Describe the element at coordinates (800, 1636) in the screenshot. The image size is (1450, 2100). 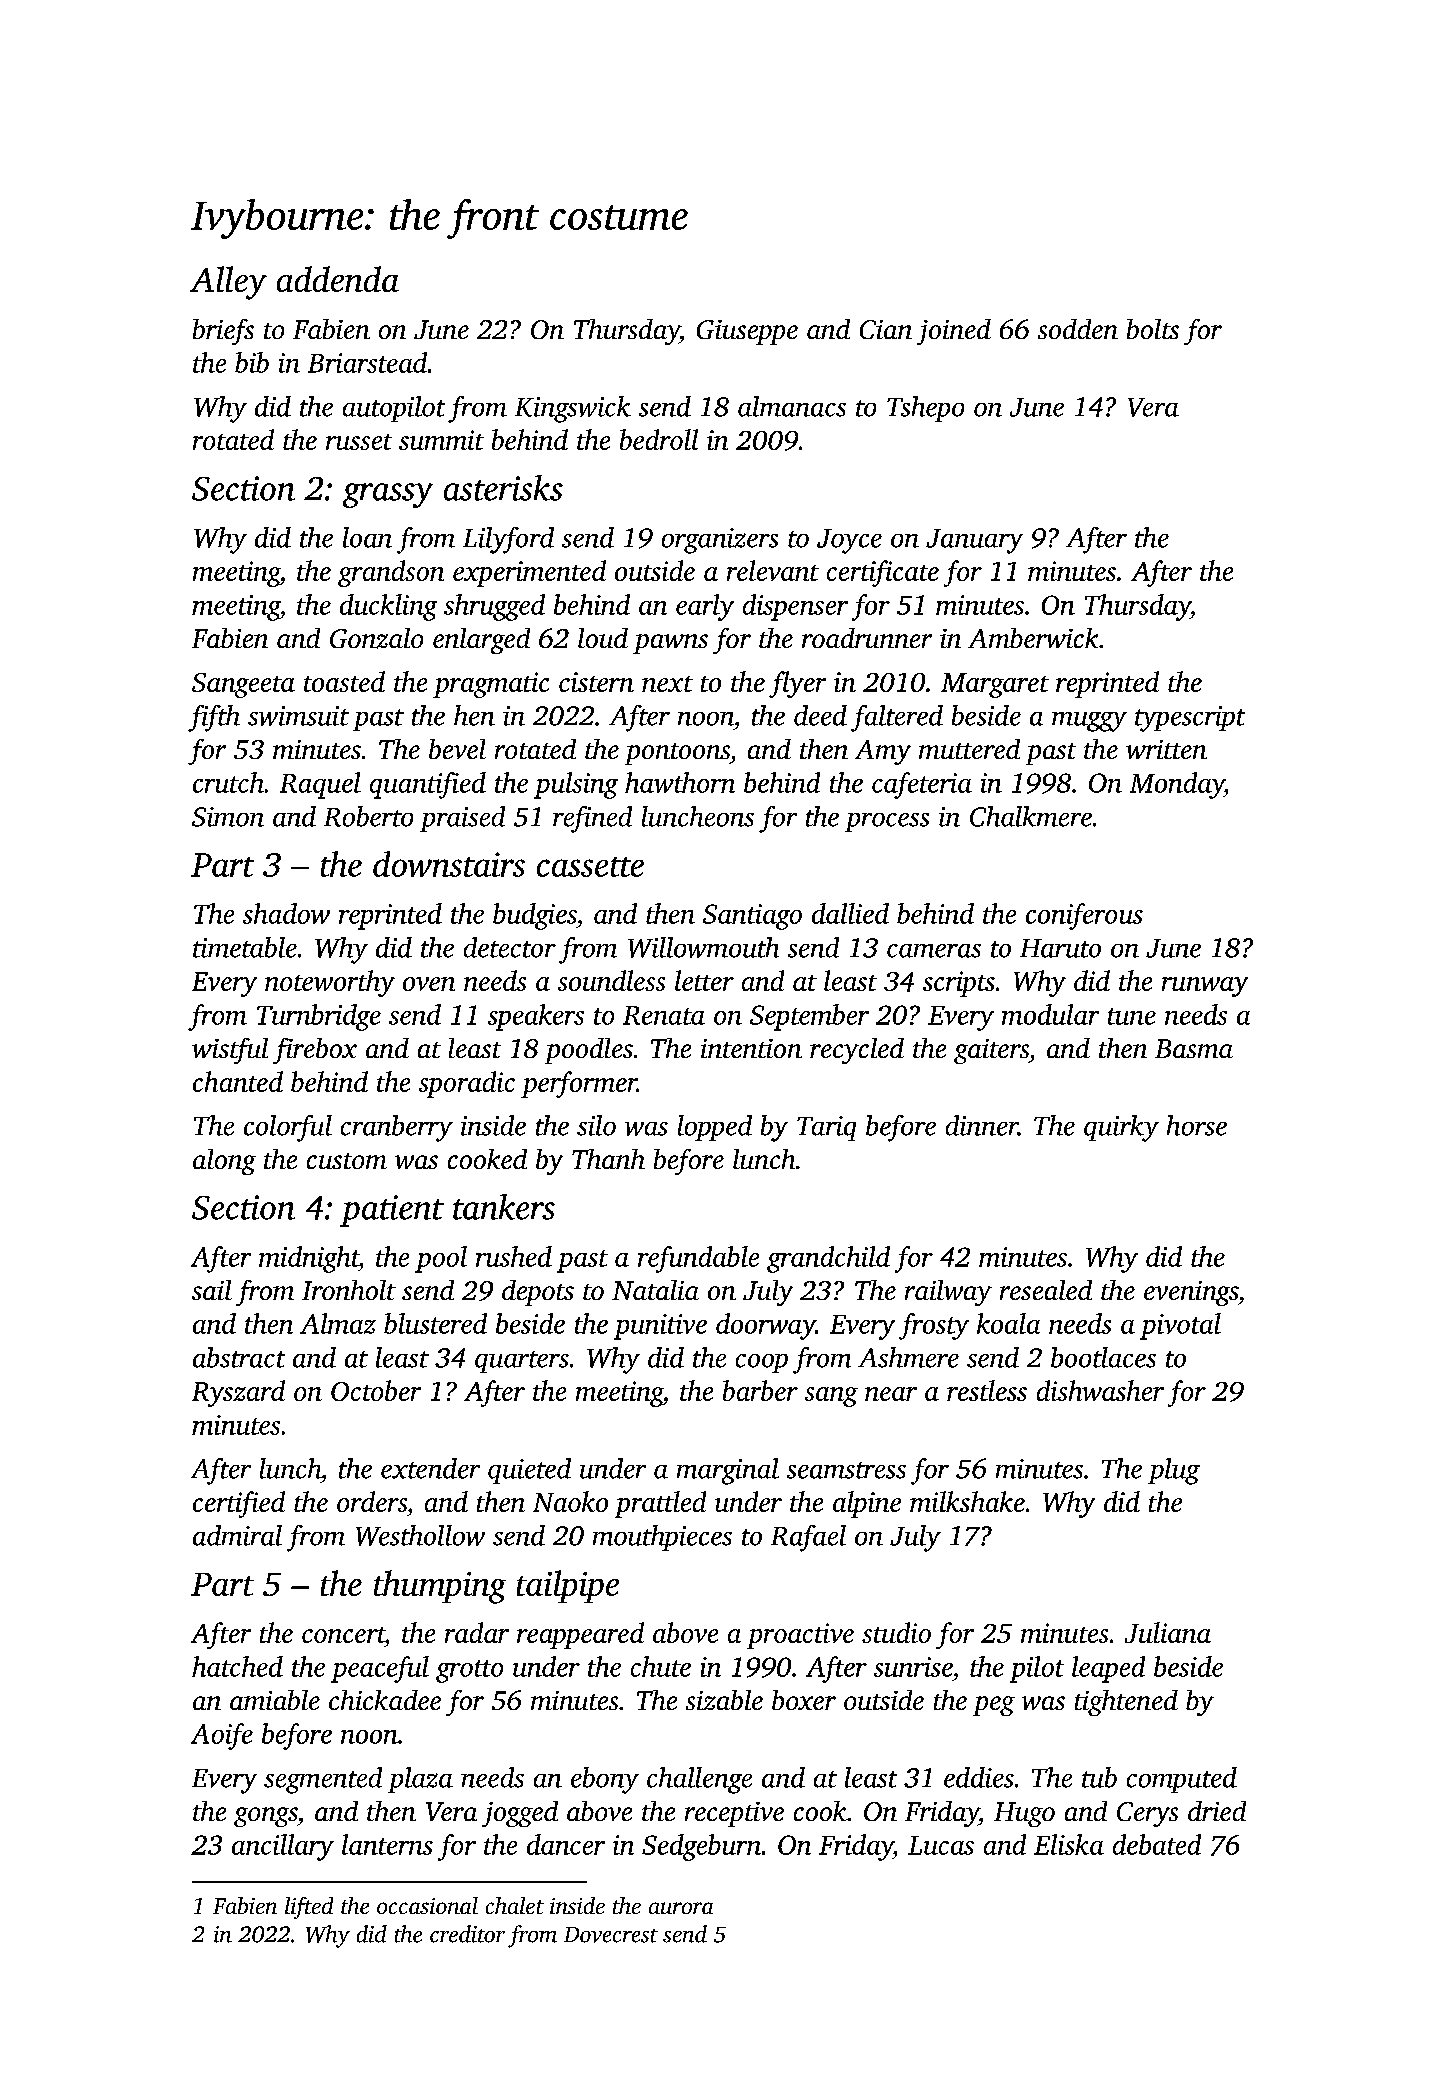
I see `proactive` at that location.
